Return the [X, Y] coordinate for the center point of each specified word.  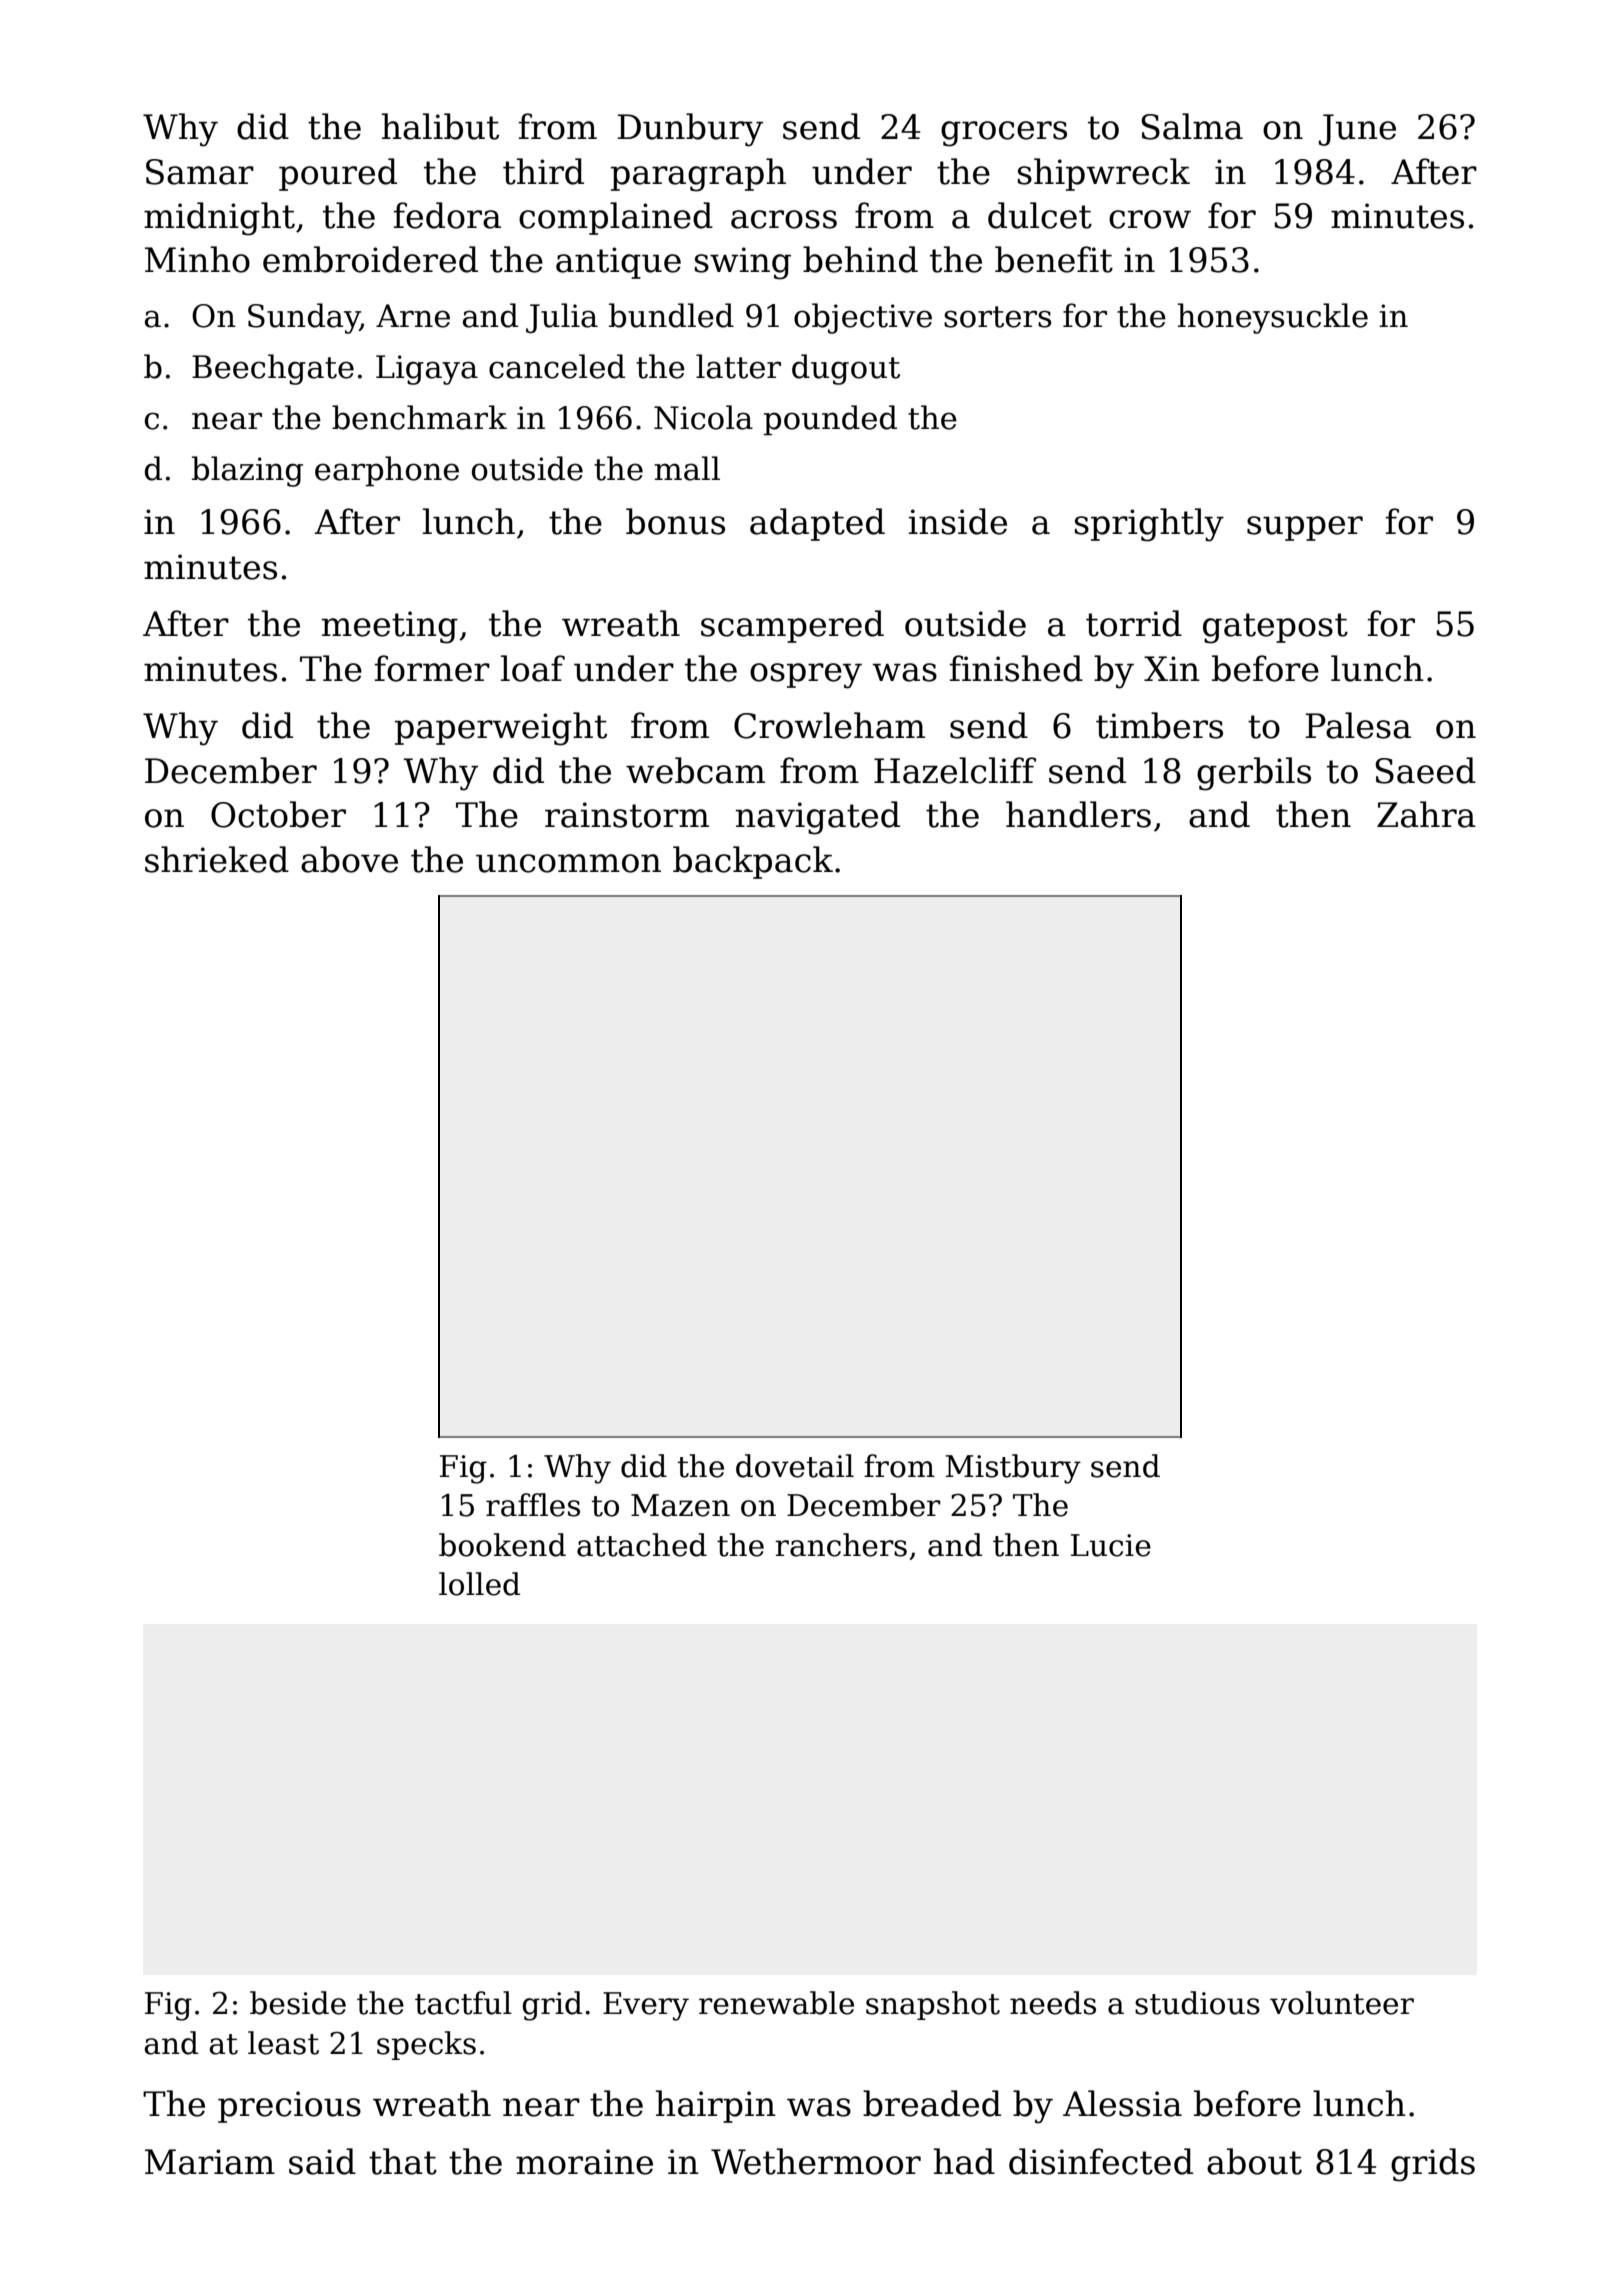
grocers [1004, 134]
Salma [1192, 126]
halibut [440, 126]
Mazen [680, 1505]
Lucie [1111, 1545]
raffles [533, 1505]
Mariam [210, 2162]
